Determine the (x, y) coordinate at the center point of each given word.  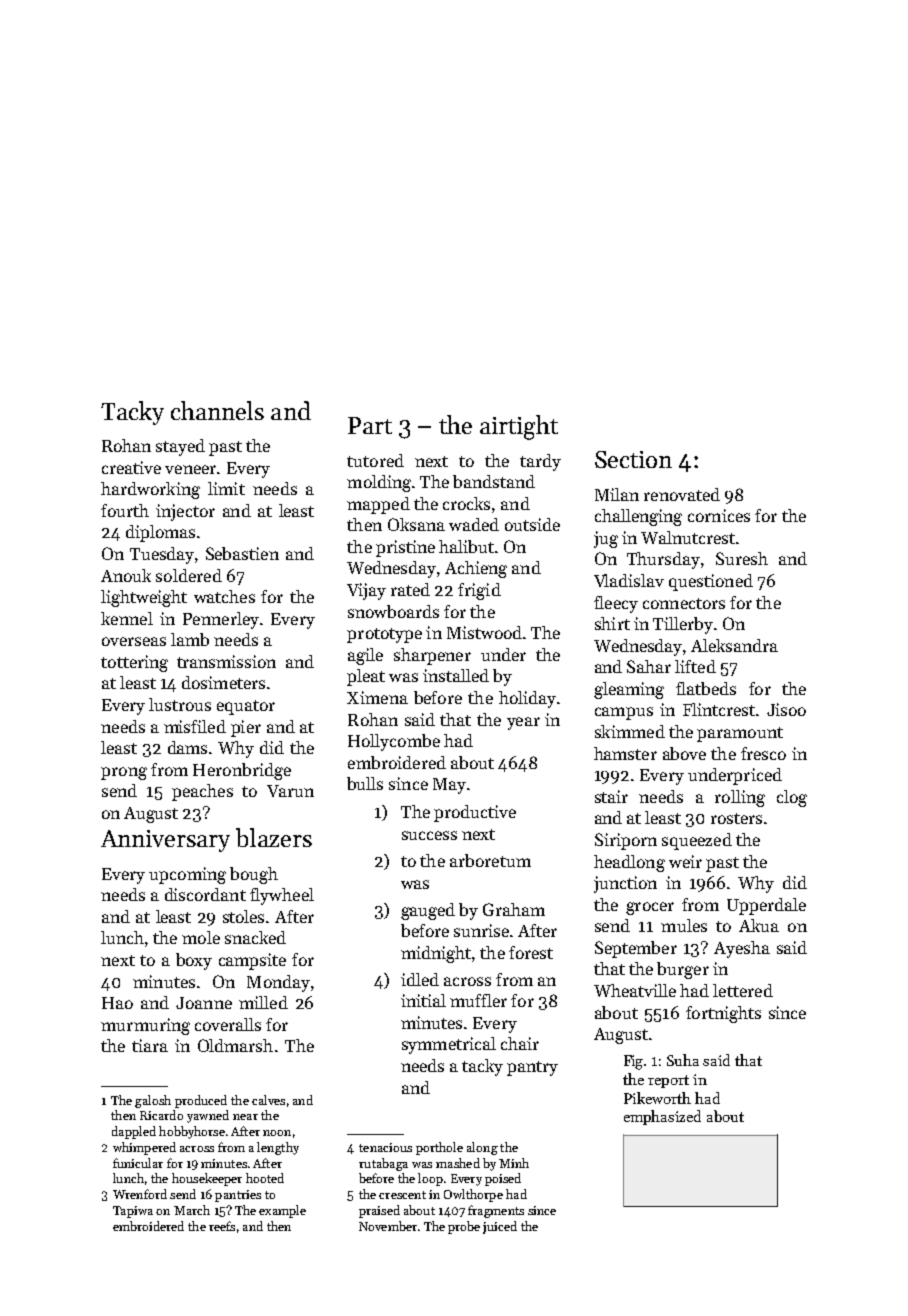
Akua (759, 925)
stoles (243, 916)
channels (217, 410)
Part (370, 425)
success (429, 835)
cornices (719, 515)
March (192, 1210)
